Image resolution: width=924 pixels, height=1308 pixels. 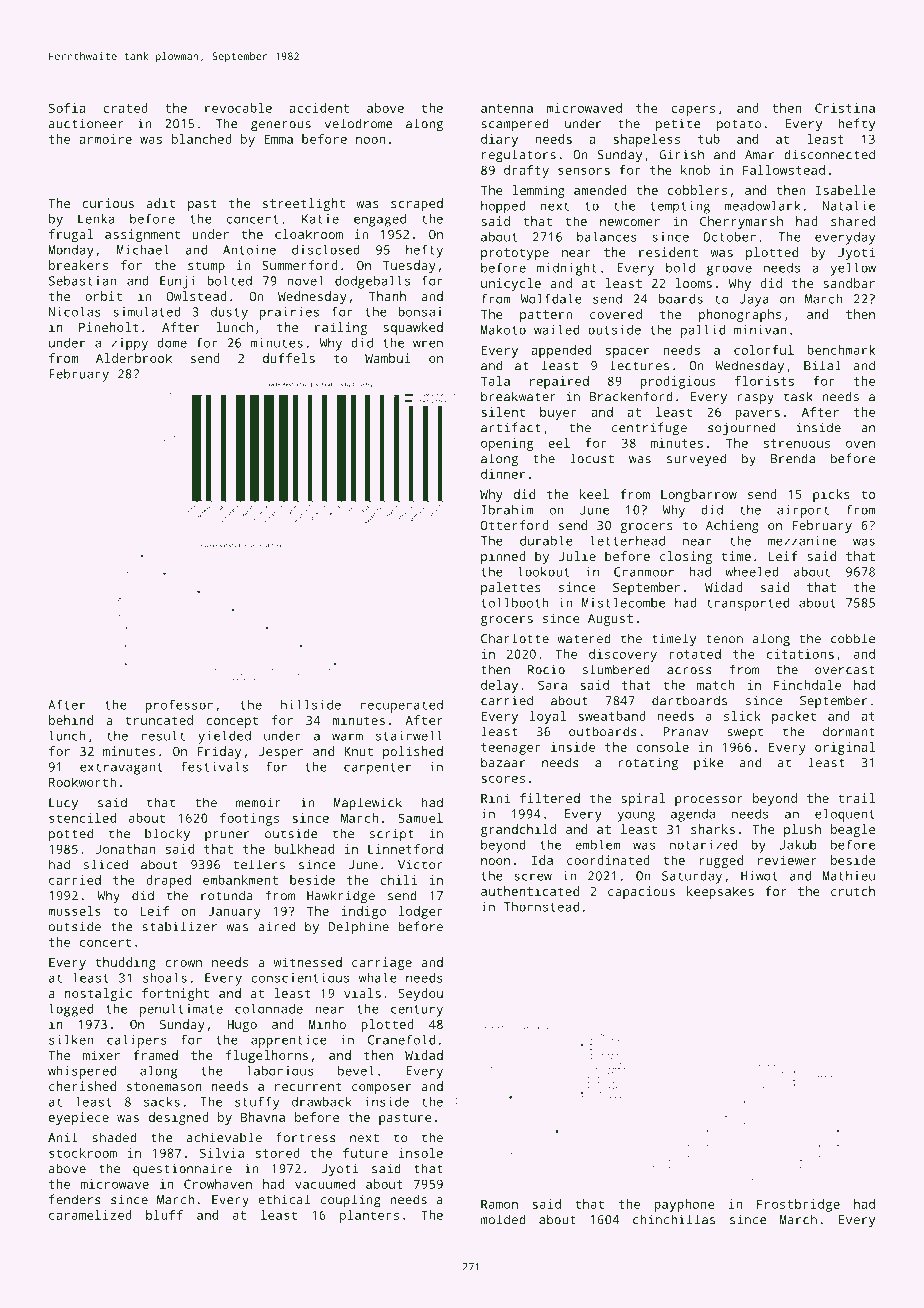 What do you see at coordinates (511, 588) in the image?
I see `palettes` at bounding box center [511, 588].
